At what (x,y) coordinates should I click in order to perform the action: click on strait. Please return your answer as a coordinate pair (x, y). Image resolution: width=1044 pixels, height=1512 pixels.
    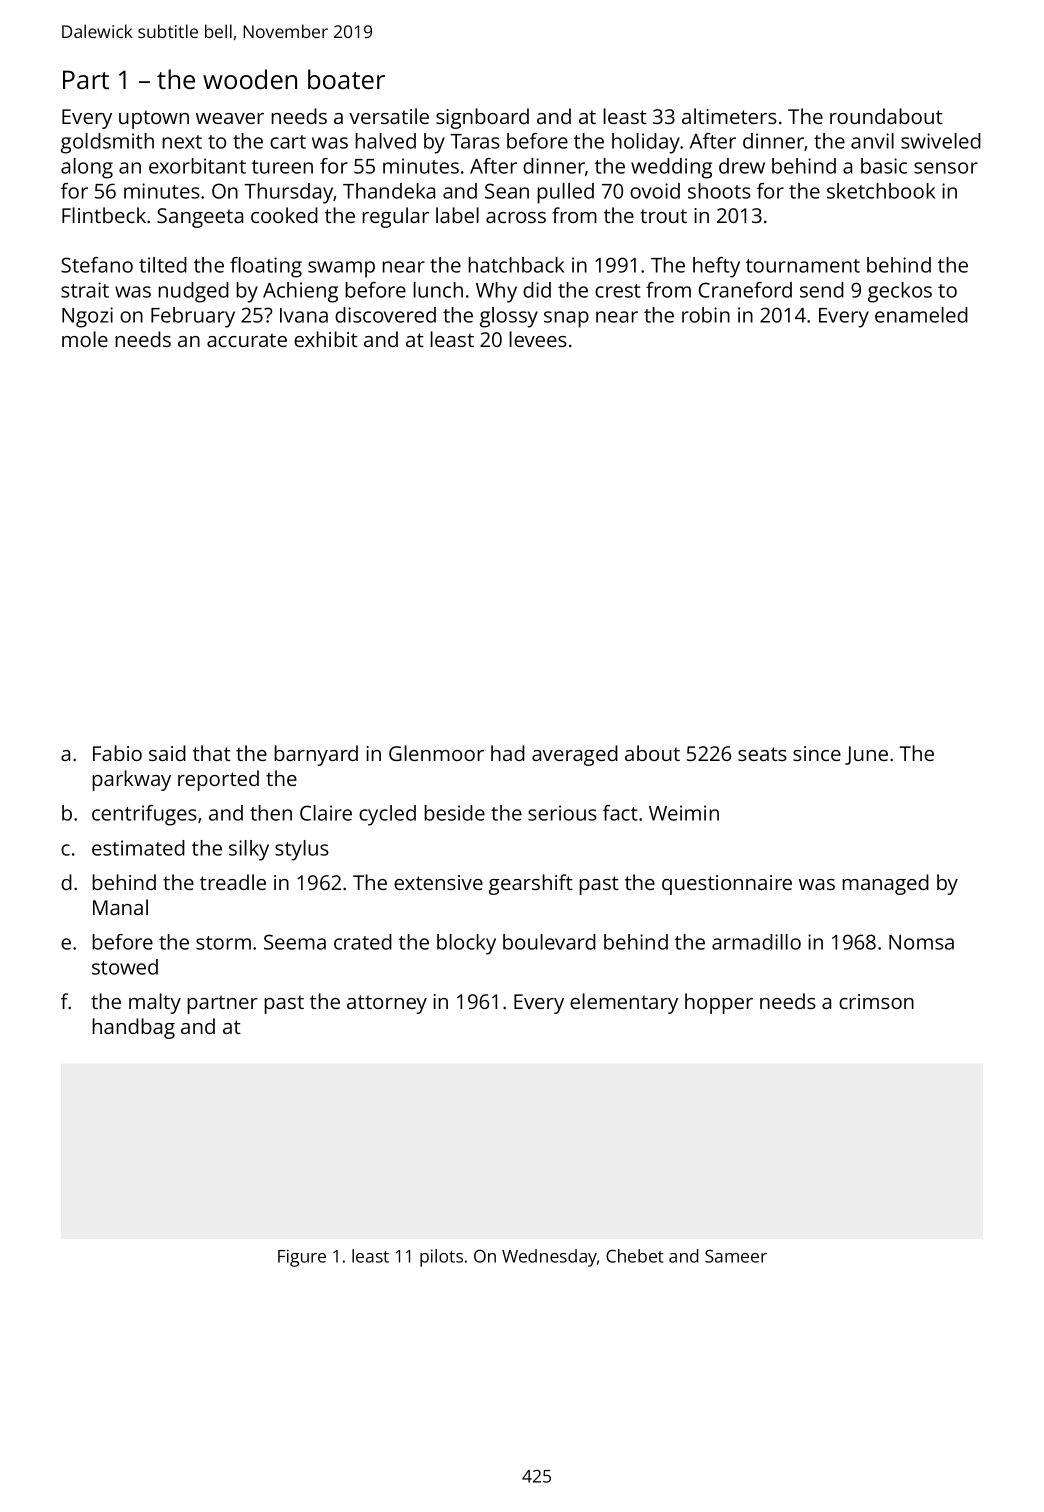
    Looking at the image, I should click on (85, 290).
